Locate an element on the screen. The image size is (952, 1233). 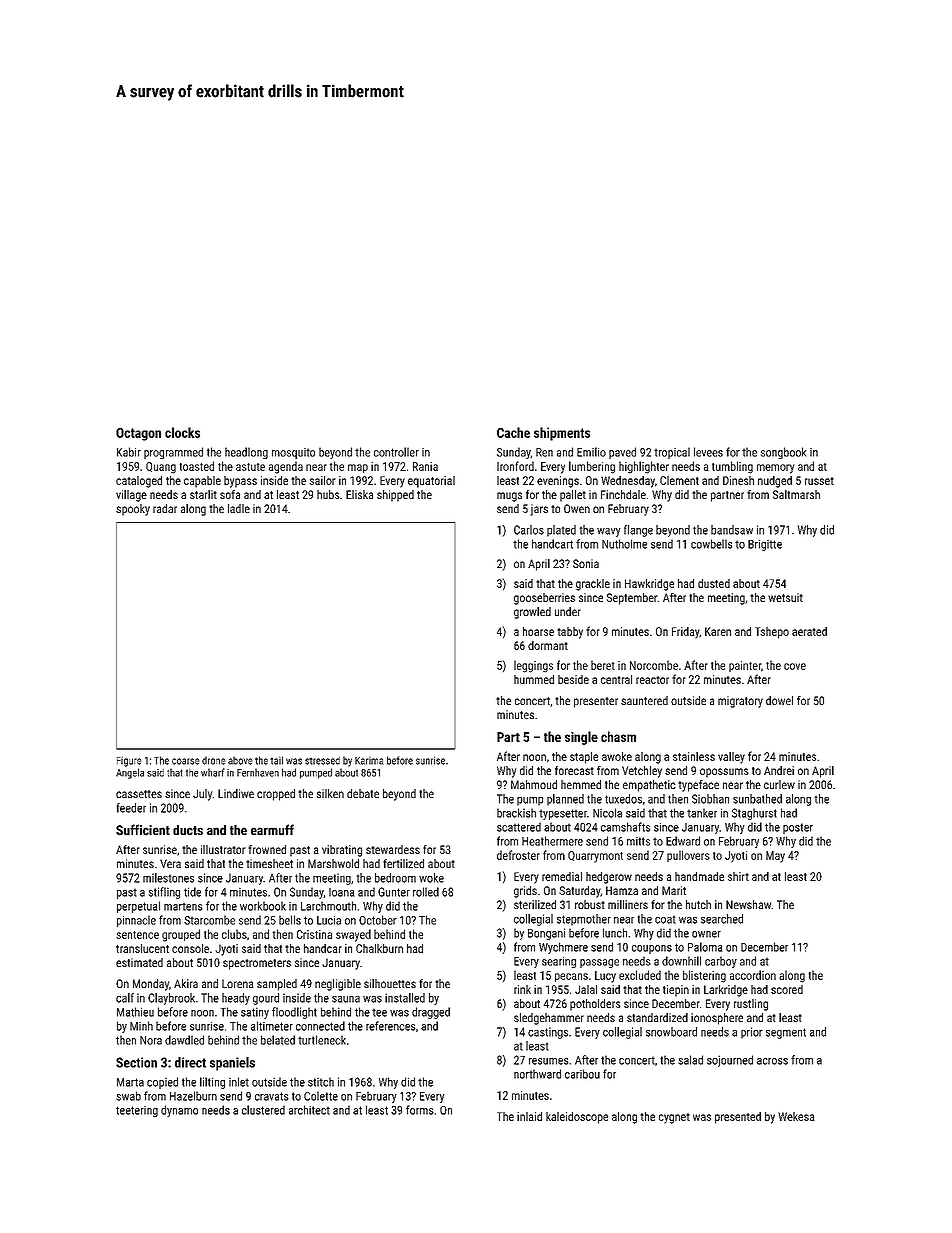
belated is located at coordinates (278, 1040).
